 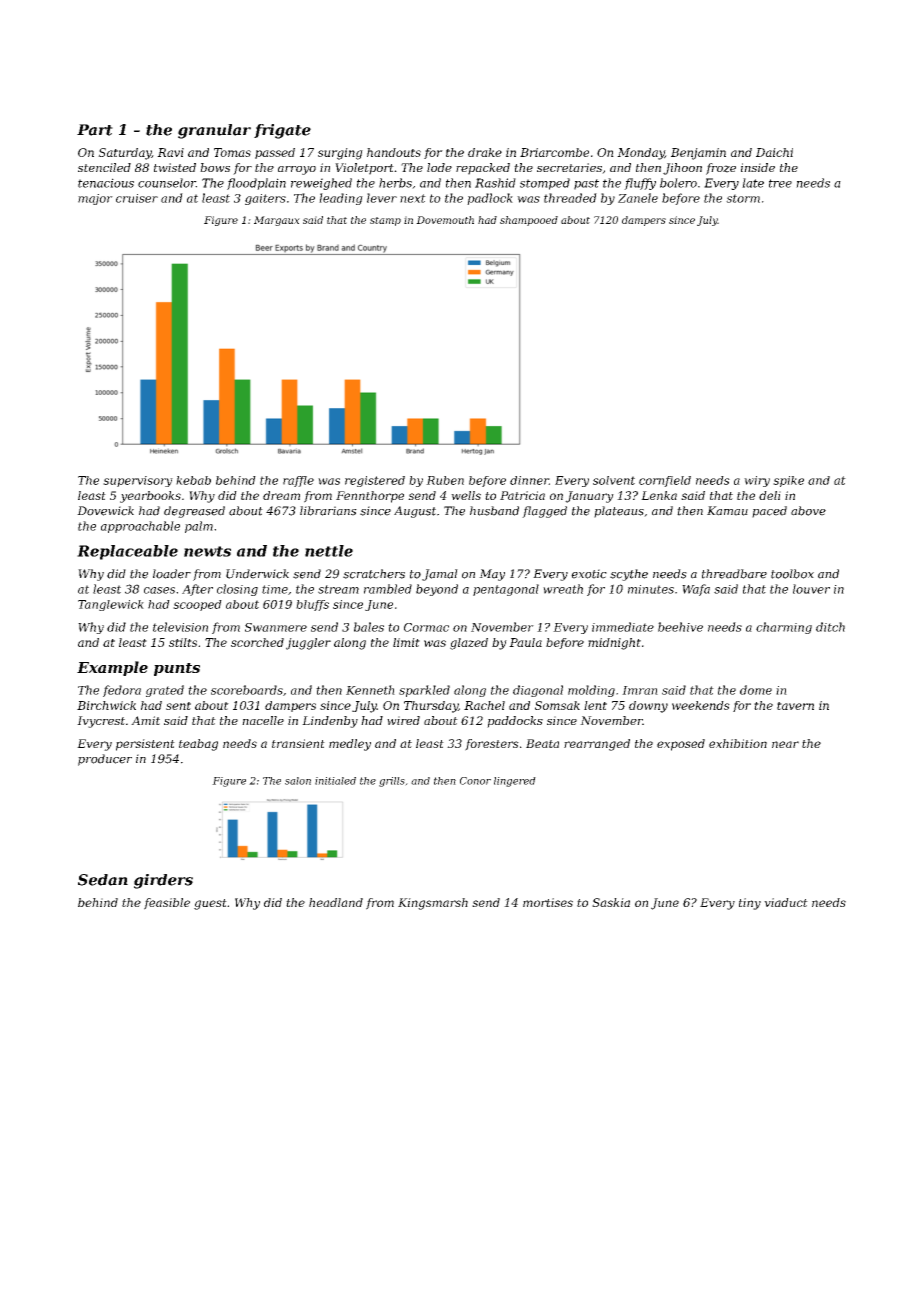 I want to click on kebab, so click(x=193, y=480).
